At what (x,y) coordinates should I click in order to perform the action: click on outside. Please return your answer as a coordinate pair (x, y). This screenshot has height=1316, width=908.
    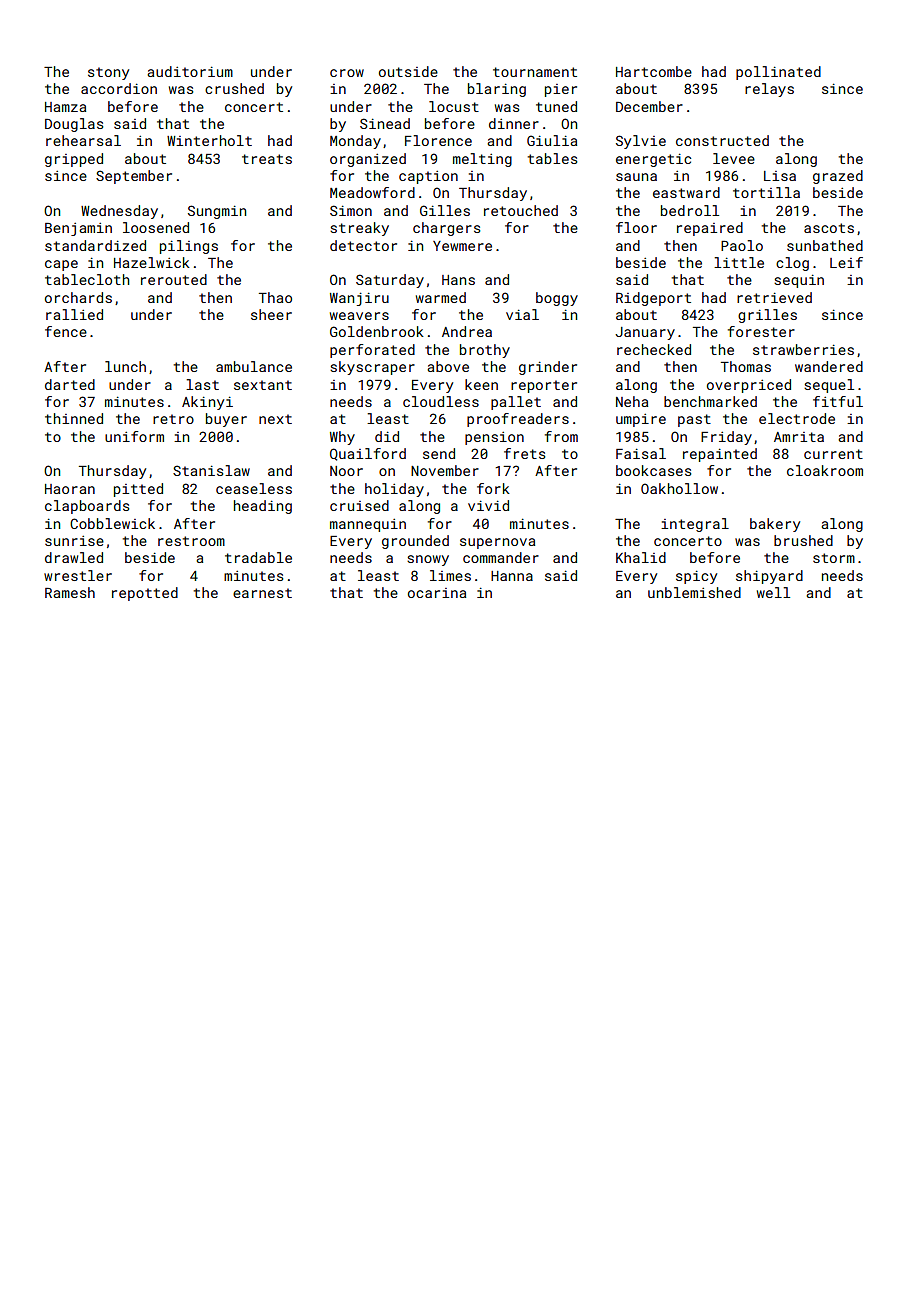
    Looking at the image, I should click on (408, 71).
